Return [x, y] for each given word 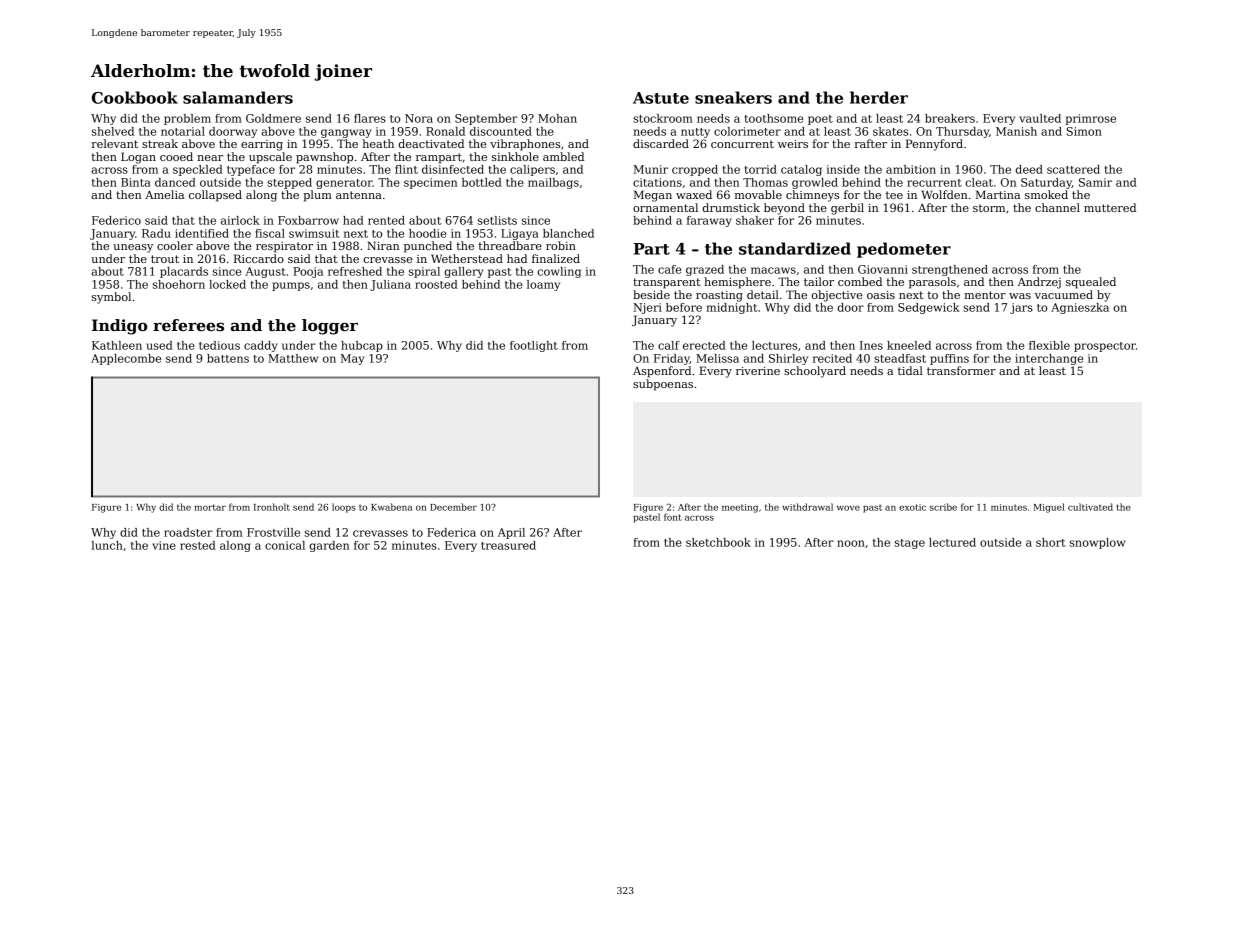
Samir [1095, 182]
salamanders [238, 97]
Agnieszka [1080, 308]
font [673, 517]
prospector [1105, 347]
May [352, 359]
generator [344, 184]
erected [704, 345]
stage [910, 544]
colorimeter [747, 131]
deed [1029, 169]
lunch [107, 545]
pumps [291, 286]
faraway [709, 221]
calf [669, 345]
